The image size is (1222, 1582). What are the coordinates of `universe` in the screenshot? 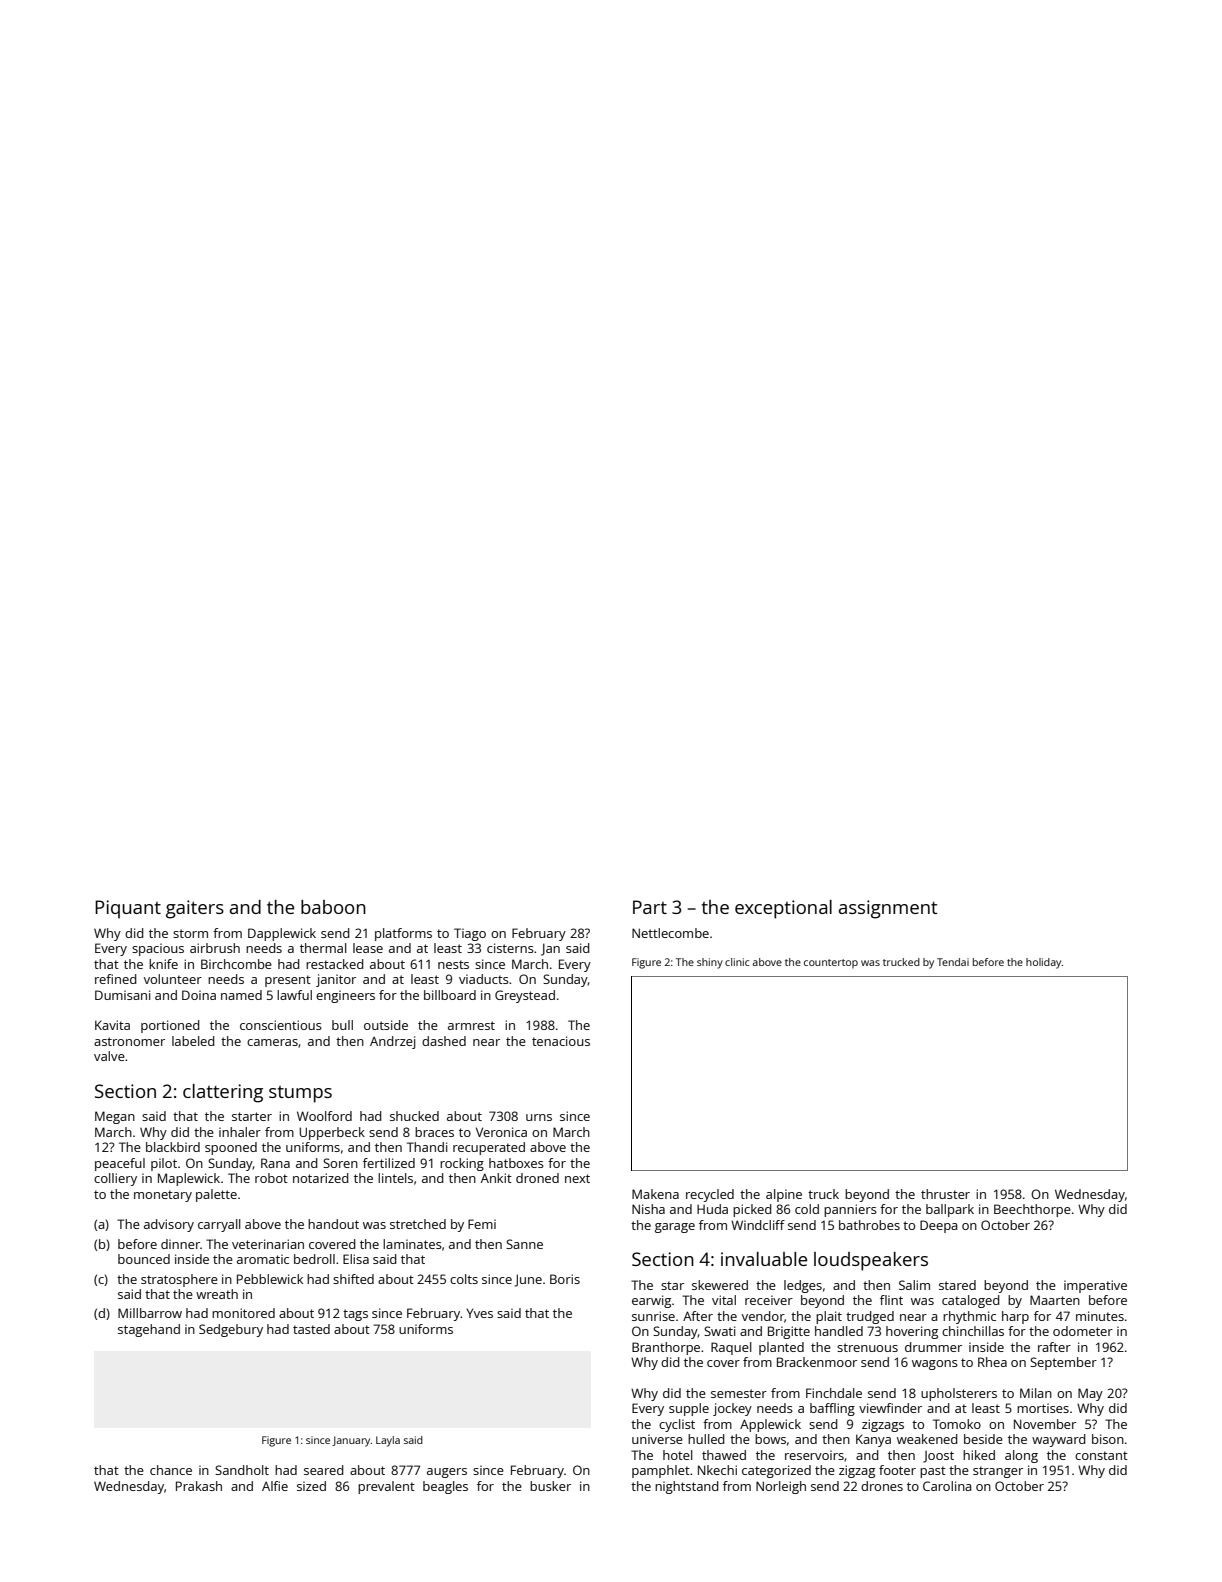 It's located at (657, 1439).
